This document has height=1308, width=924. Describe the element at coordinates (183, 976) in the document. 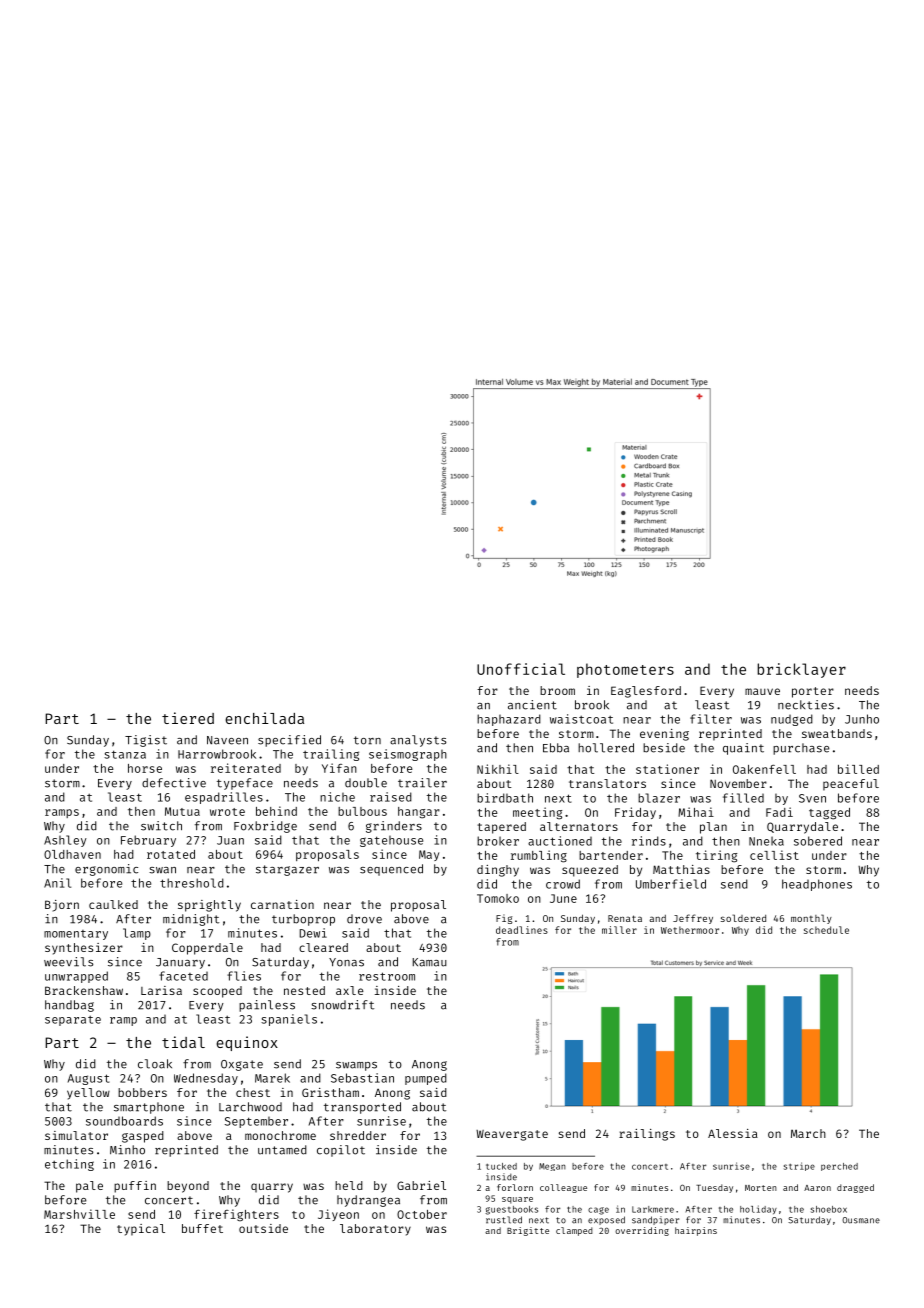

I see `faceted` at that location.
